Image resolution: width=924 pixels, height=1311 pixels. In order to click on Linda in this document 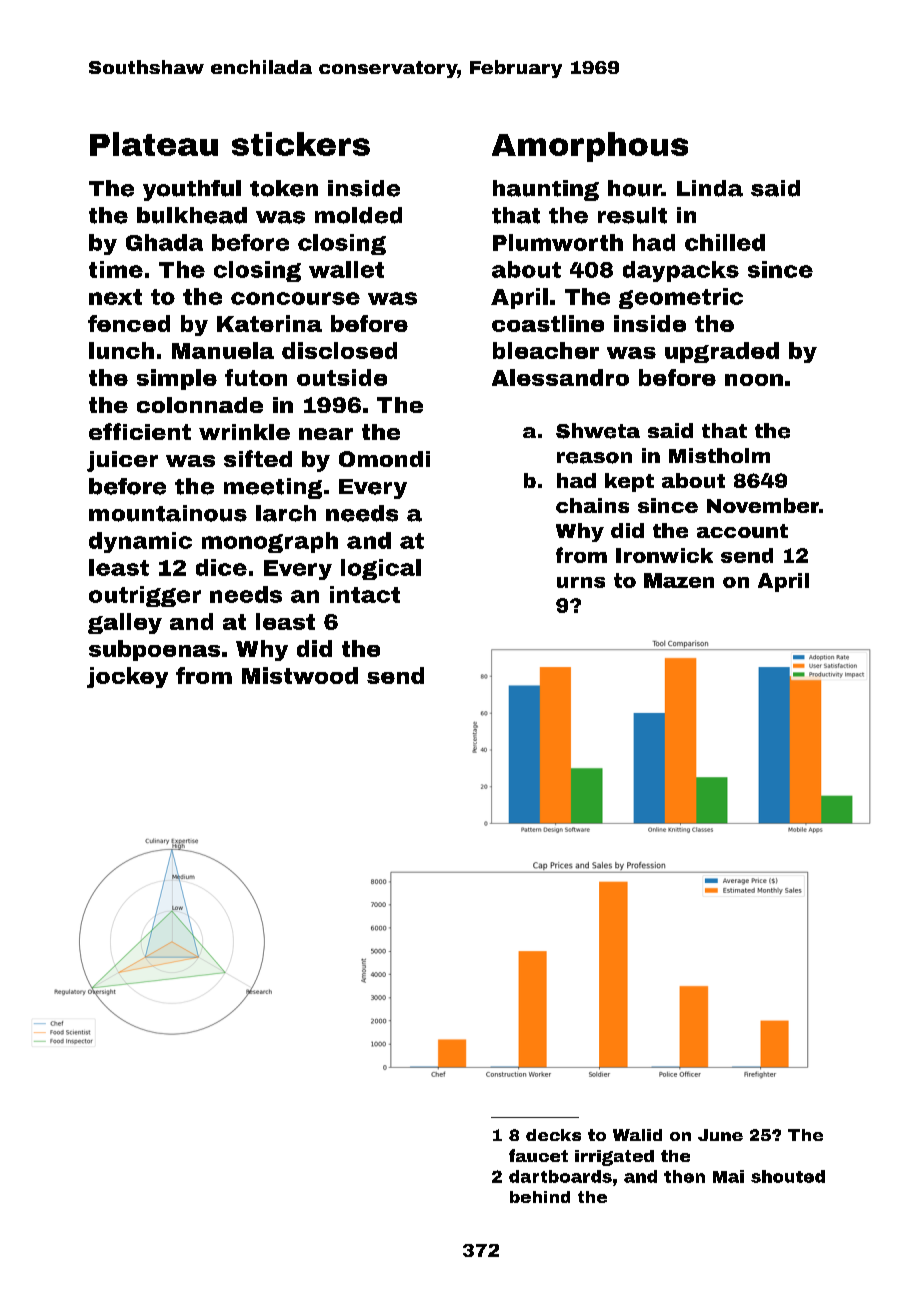, I will do `click(710, 188)`.
